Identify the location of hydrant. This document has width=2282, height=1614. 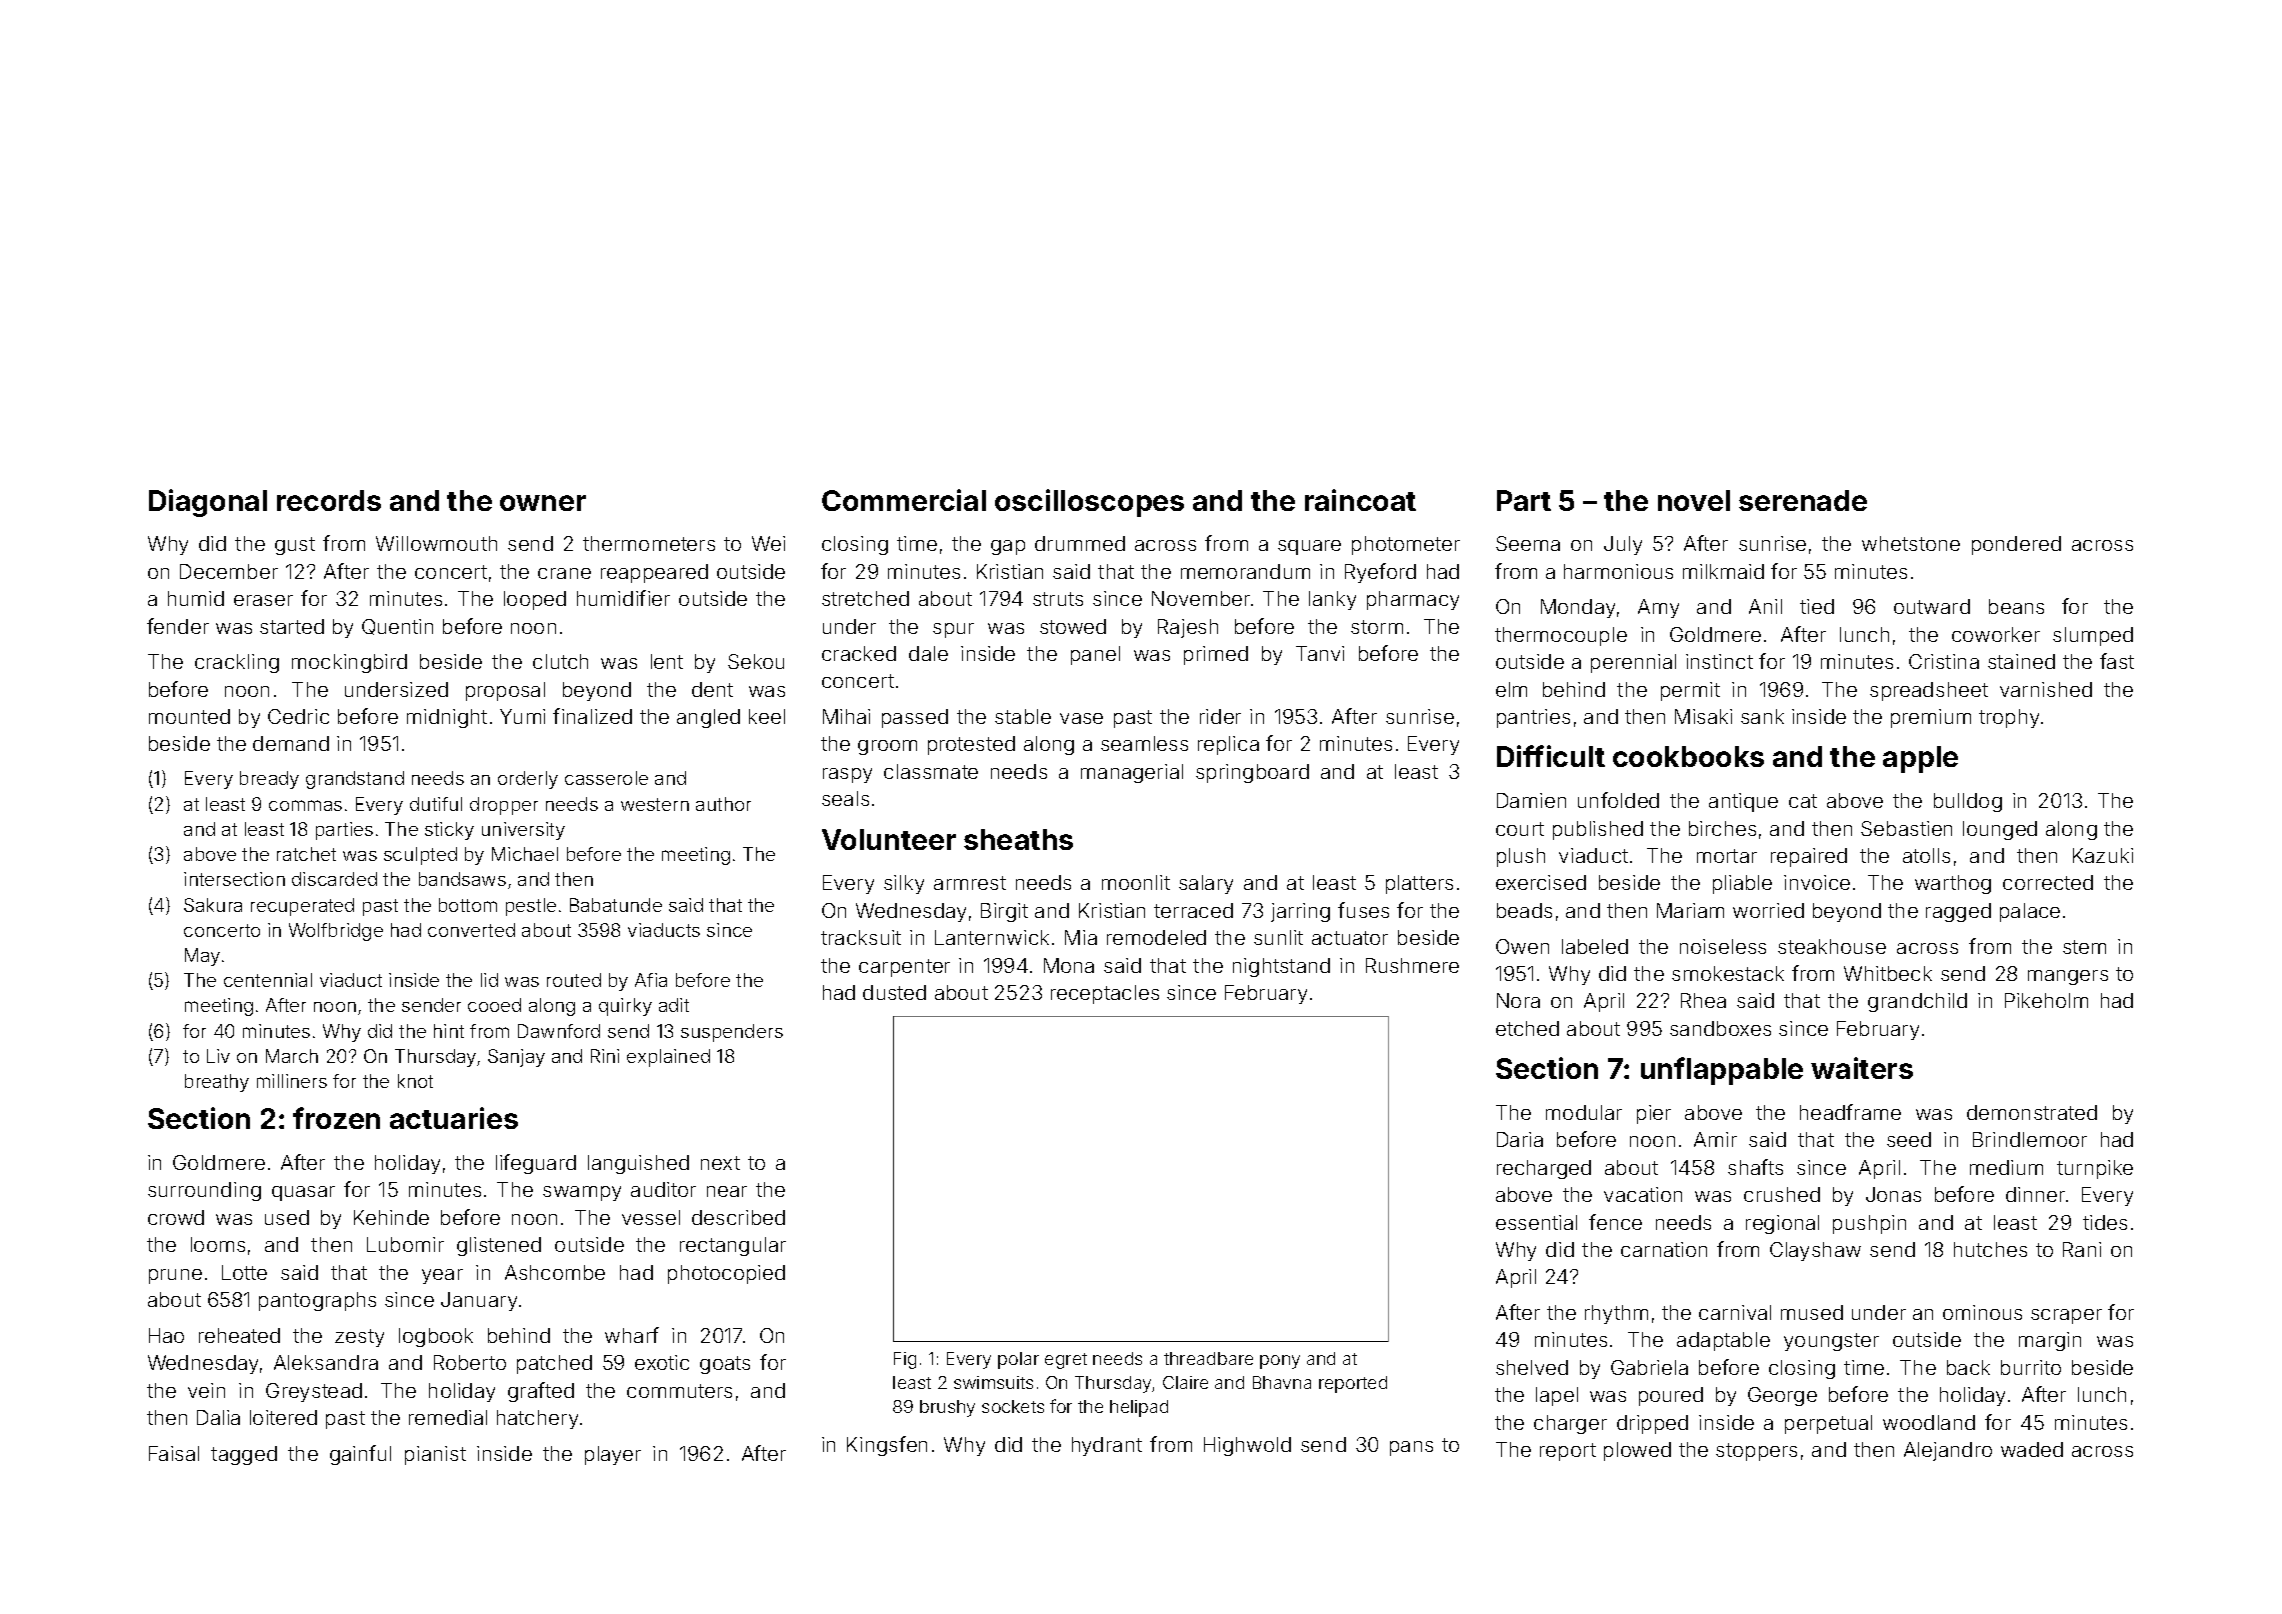
(1107, 1446).
